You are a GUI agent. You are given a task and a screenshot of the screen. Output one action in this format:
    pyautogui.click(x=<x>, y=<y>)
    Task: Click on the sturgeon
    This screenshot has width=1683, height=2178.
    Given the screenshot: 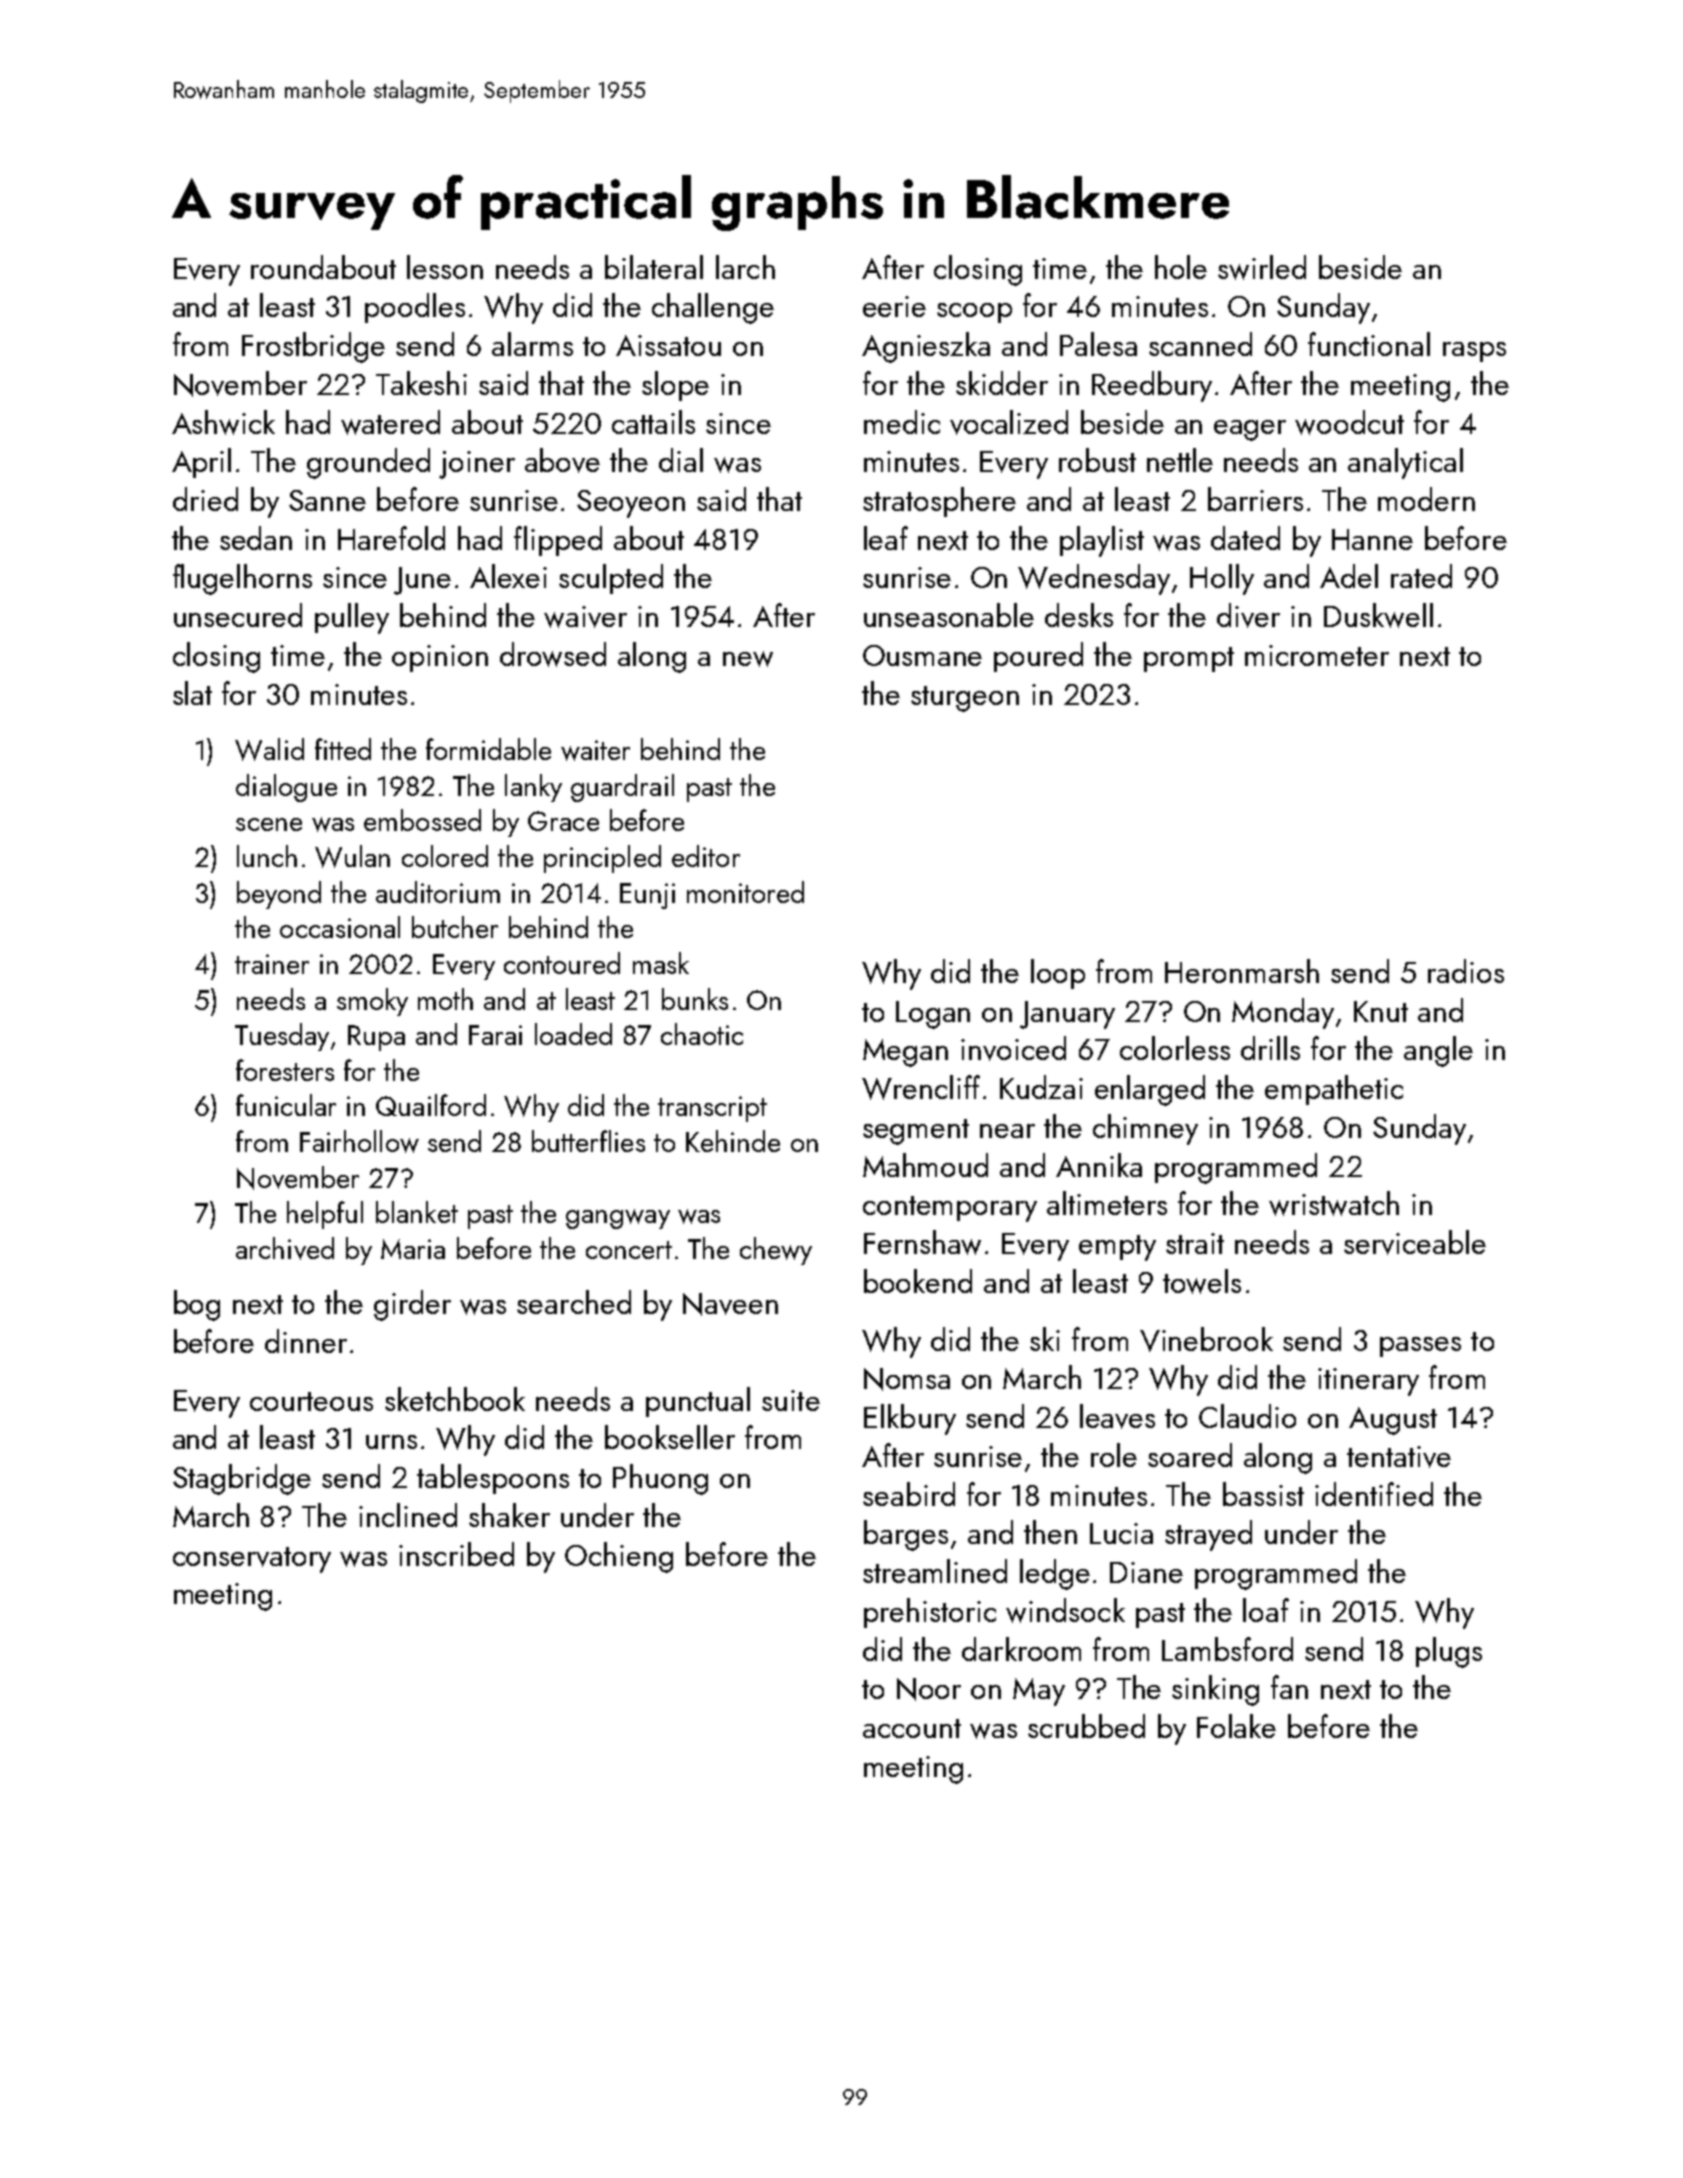 What is the action you would take?
    pyautogui.click(x=965, y=699)
